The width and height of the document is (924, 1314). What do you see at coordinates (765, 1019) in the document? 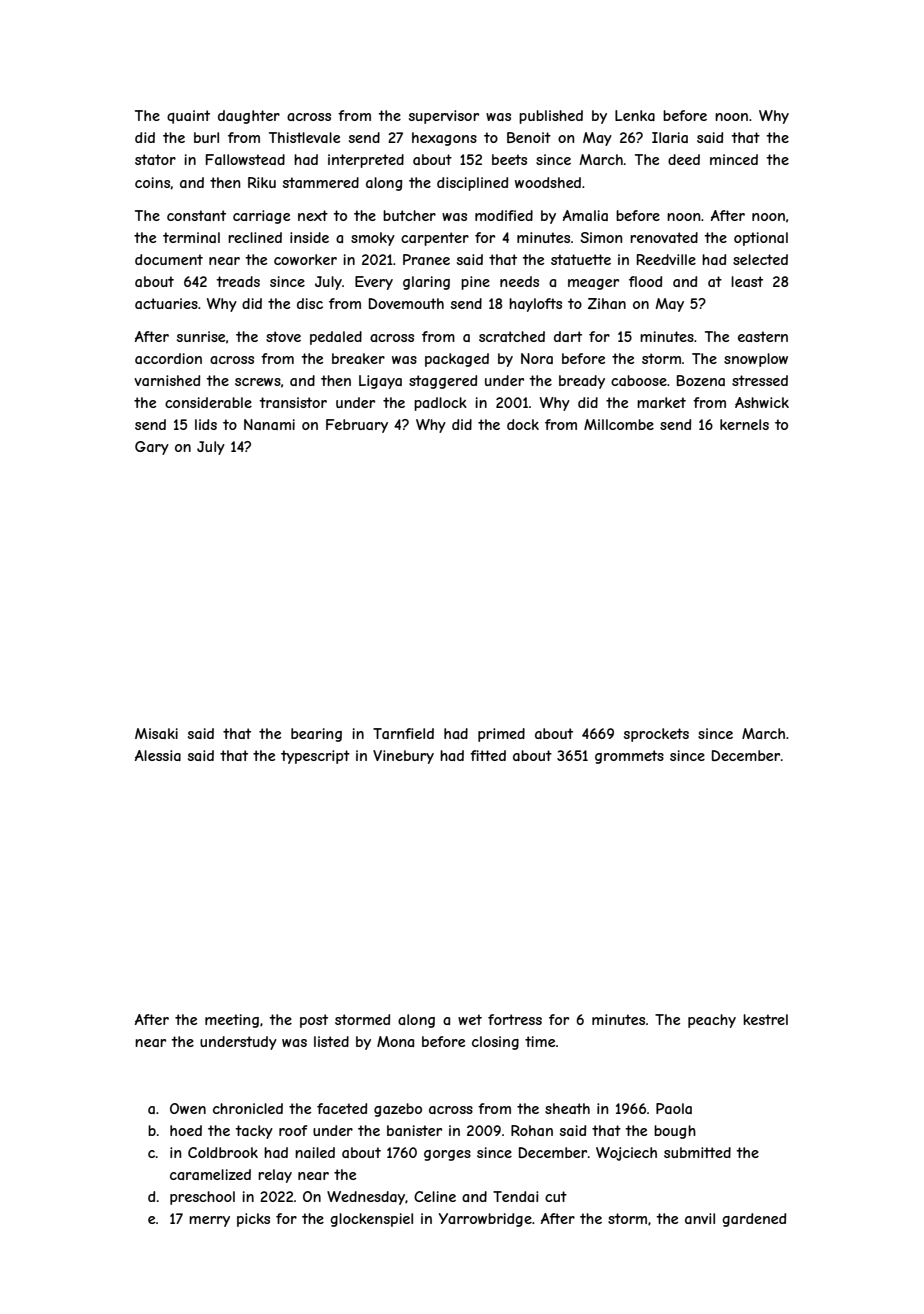
I see `kestrel` at bounding box center [765, 1019].
